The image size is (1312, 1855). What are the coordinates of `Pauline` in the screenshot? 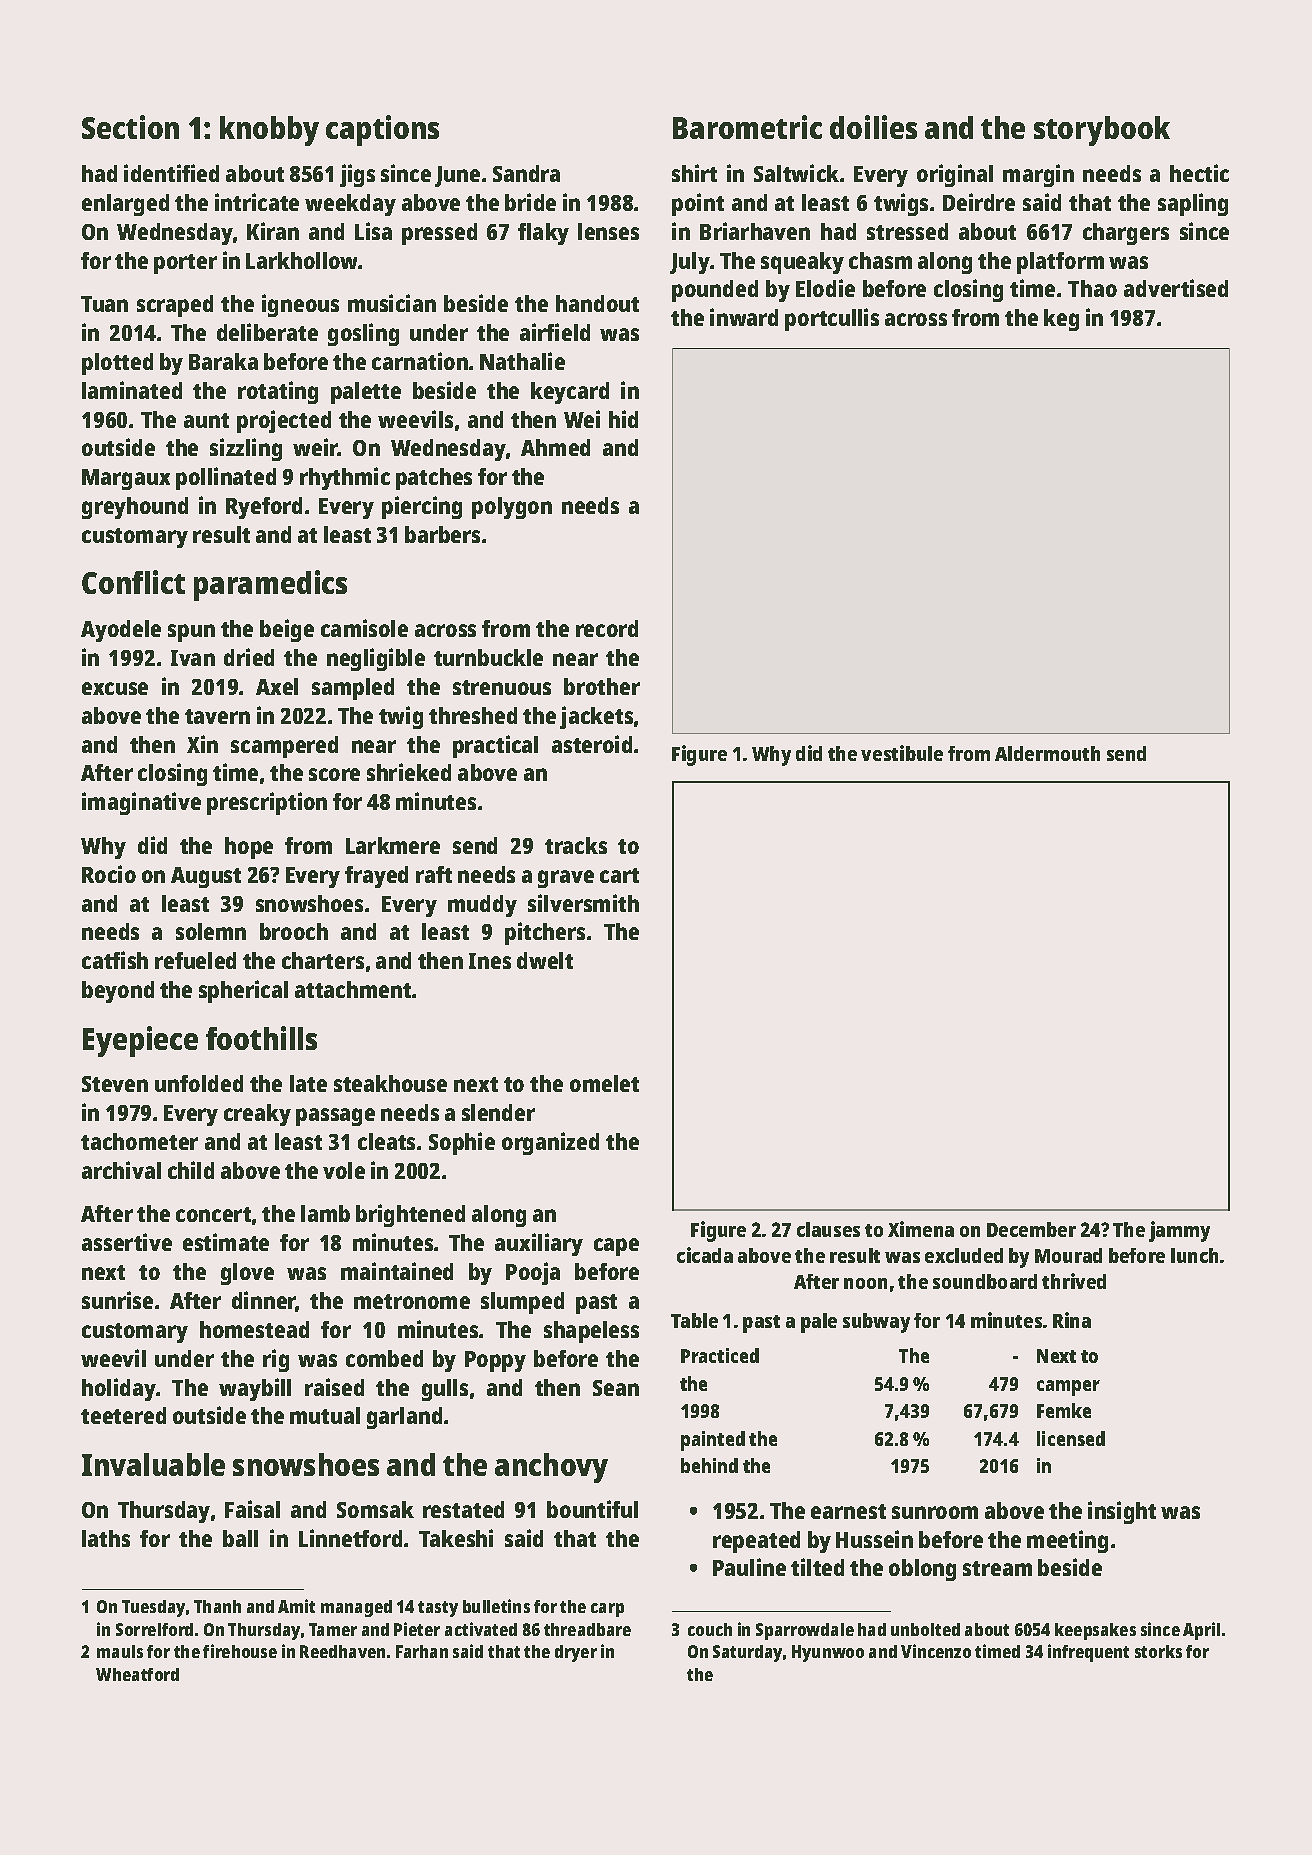 It's located at (749, 1567).
